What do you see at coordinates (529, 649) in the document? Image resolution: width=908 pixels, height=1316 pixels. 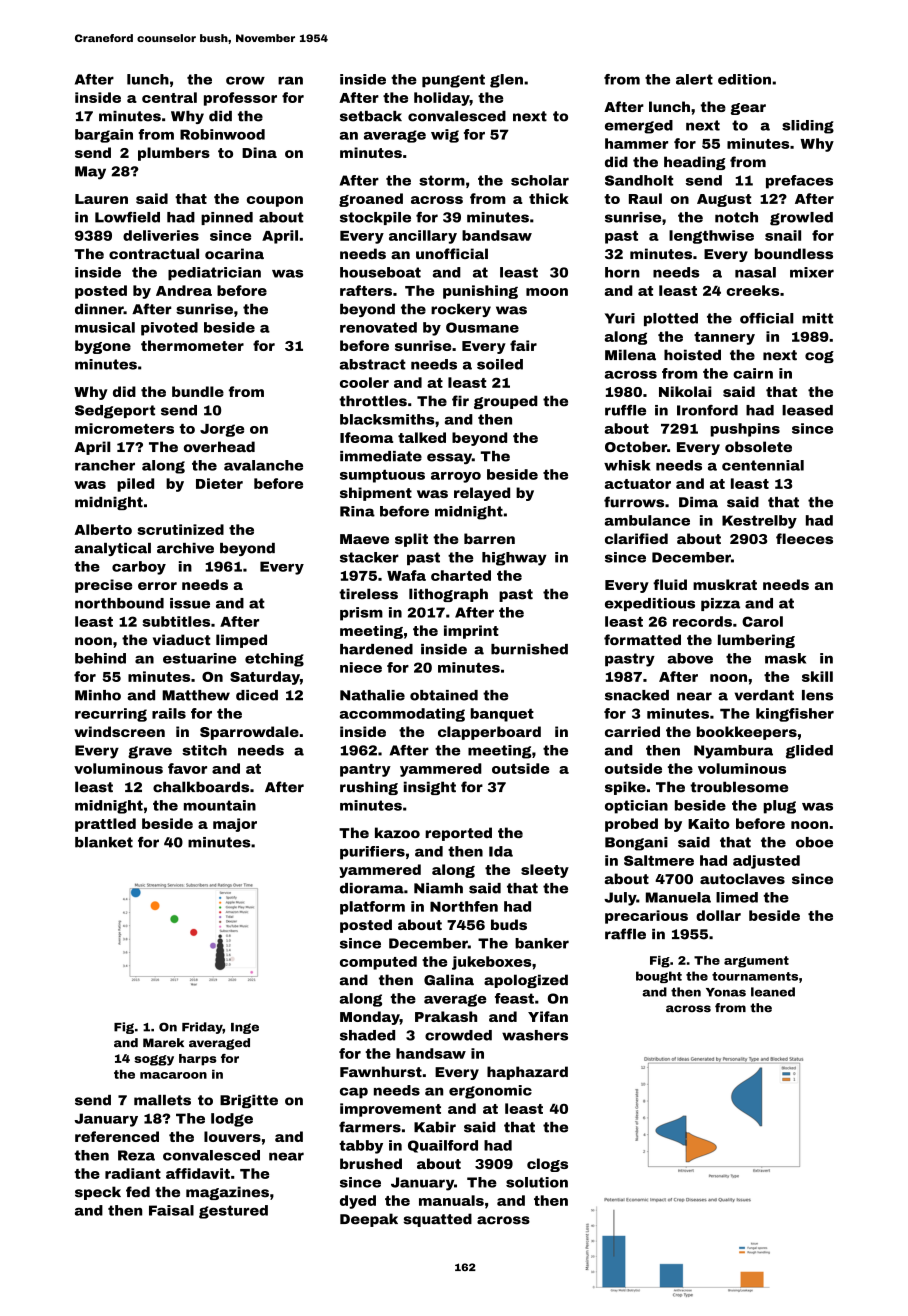 I see `burnished` at bounding box center [529, 649].
